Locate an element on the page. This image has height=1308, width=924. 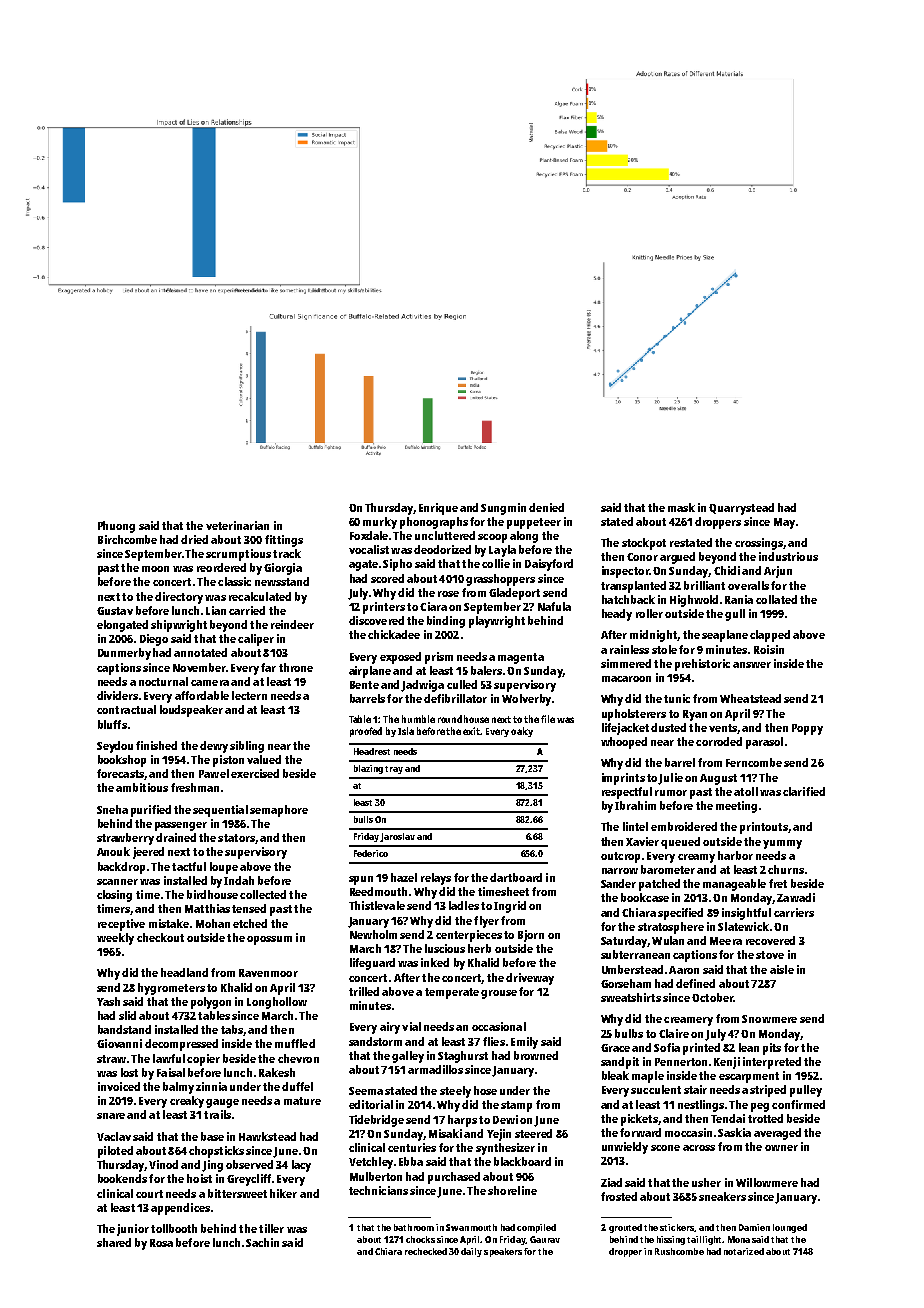
luscious is located at coordinates (445, 948).
